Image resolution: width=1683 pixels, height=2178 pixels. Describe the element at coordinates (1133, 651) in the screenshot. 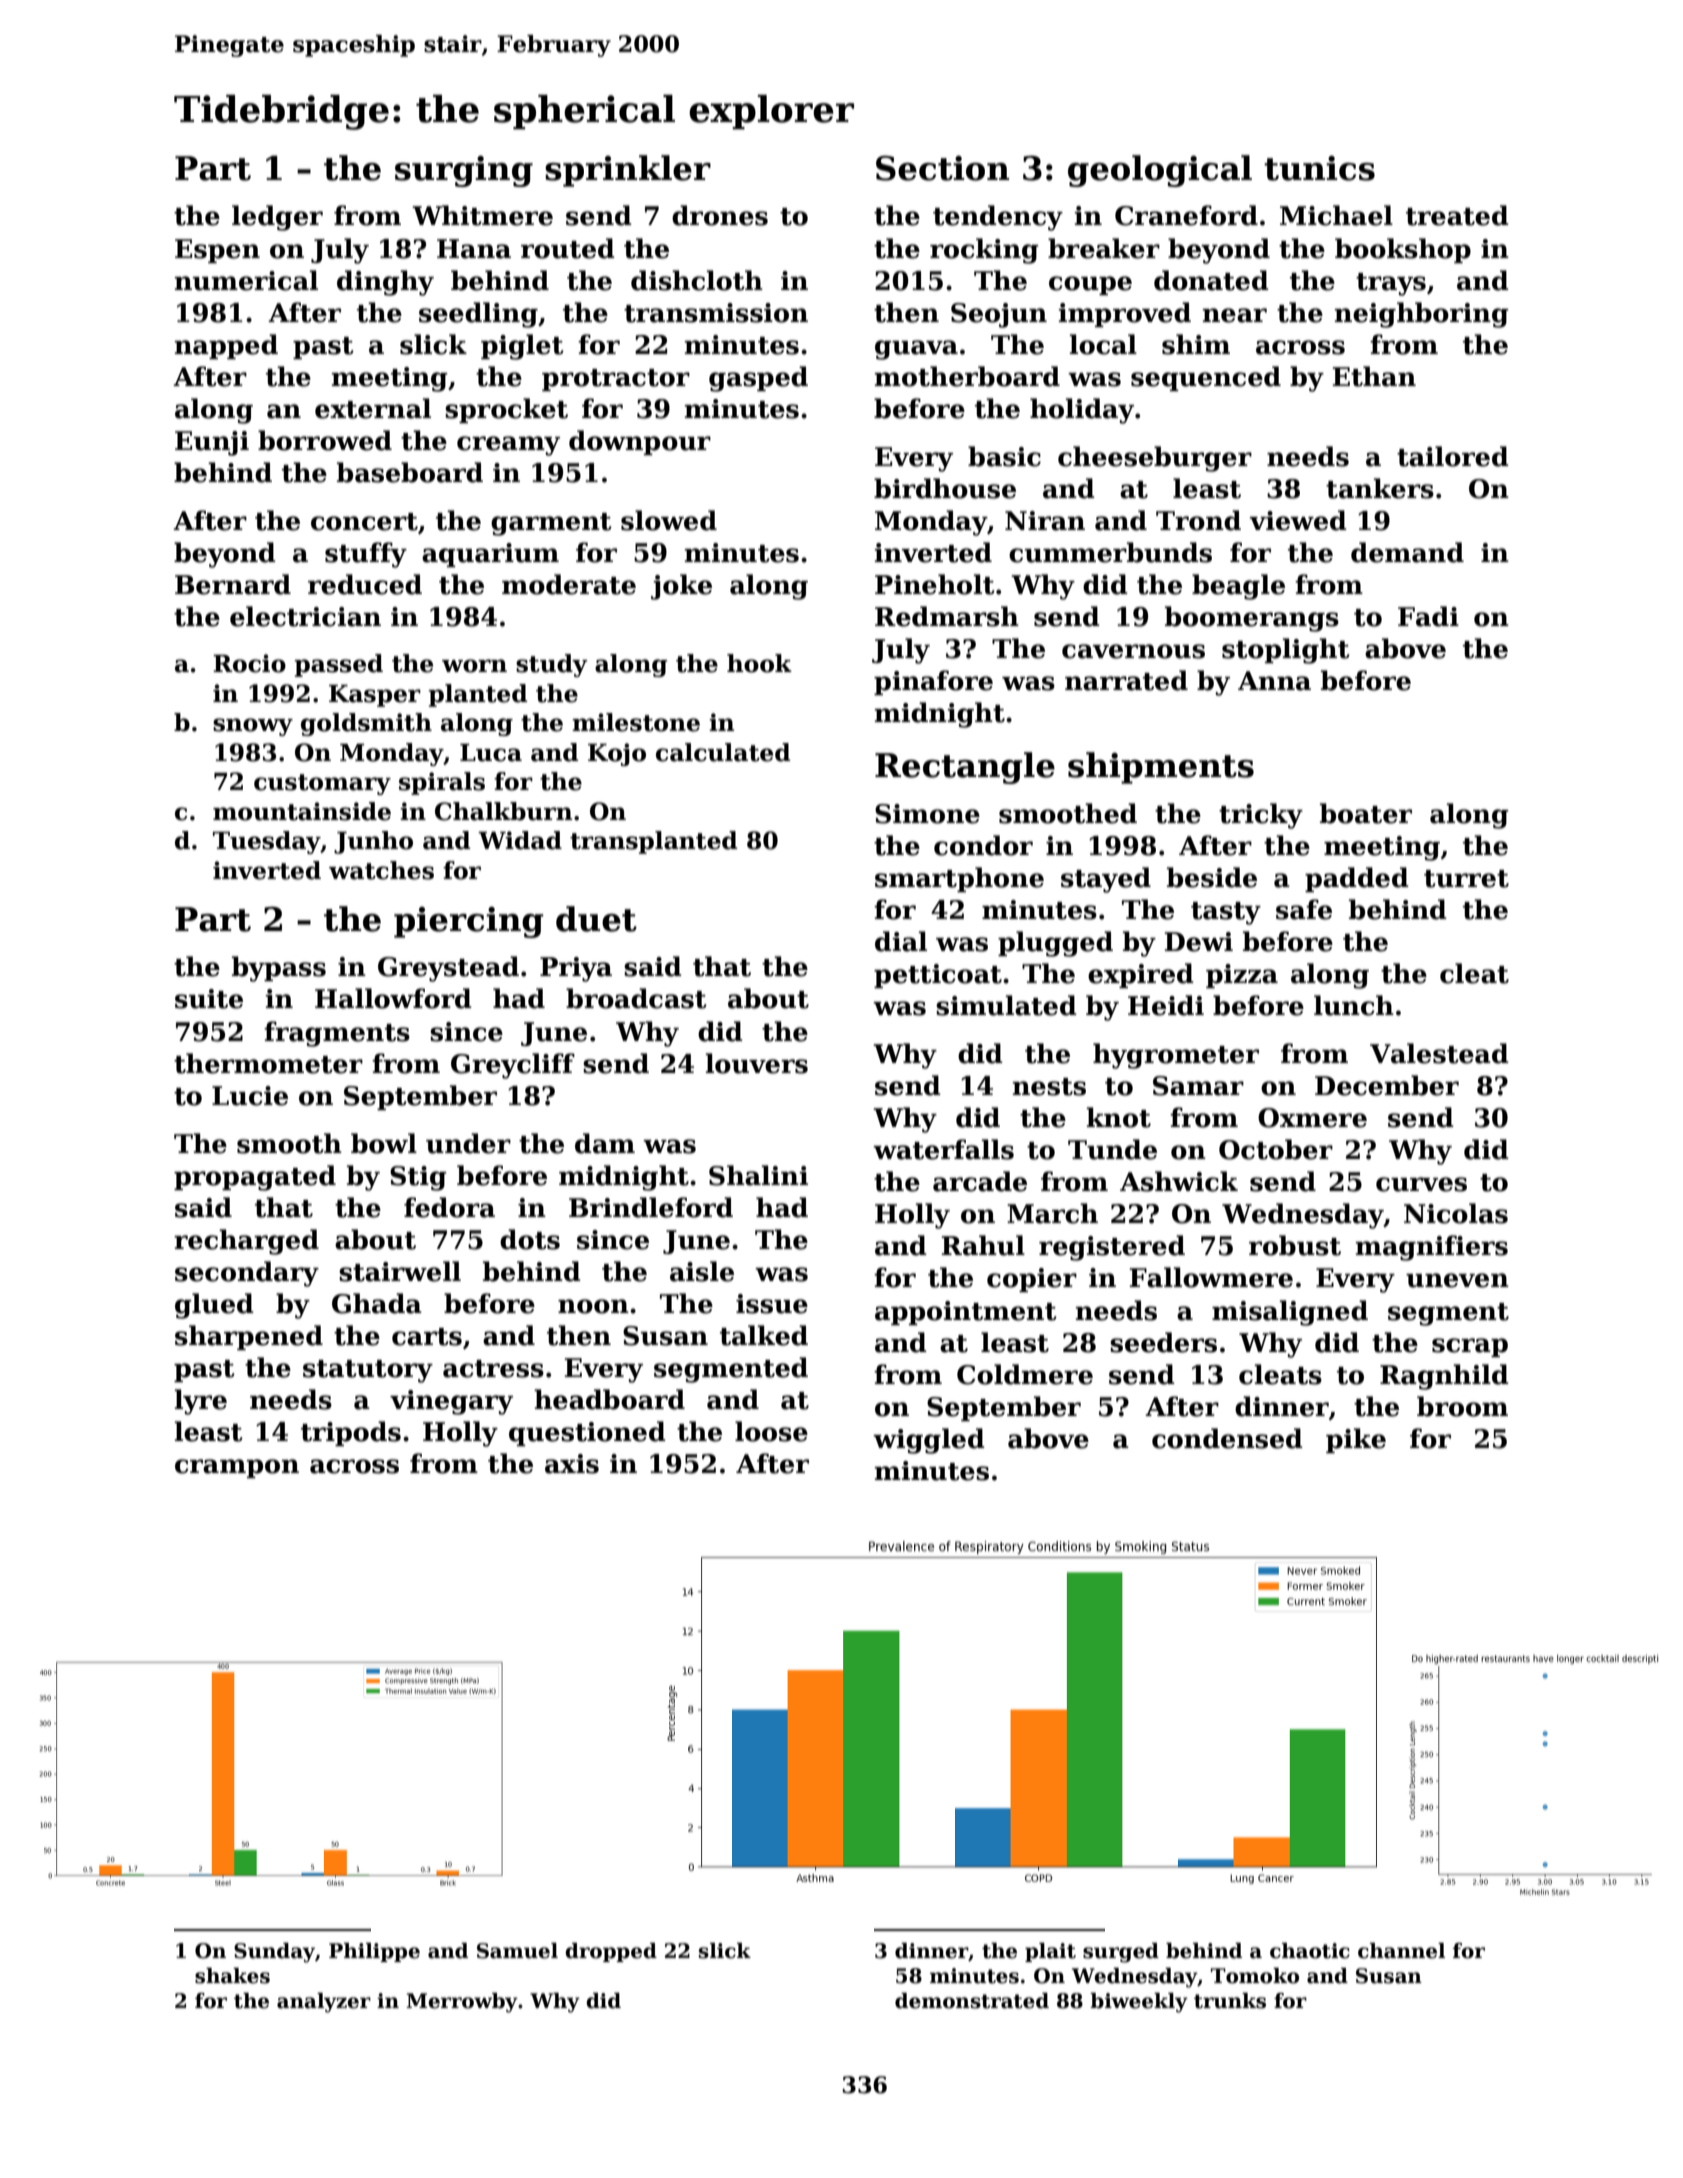

I see `cavernous` at that location.
